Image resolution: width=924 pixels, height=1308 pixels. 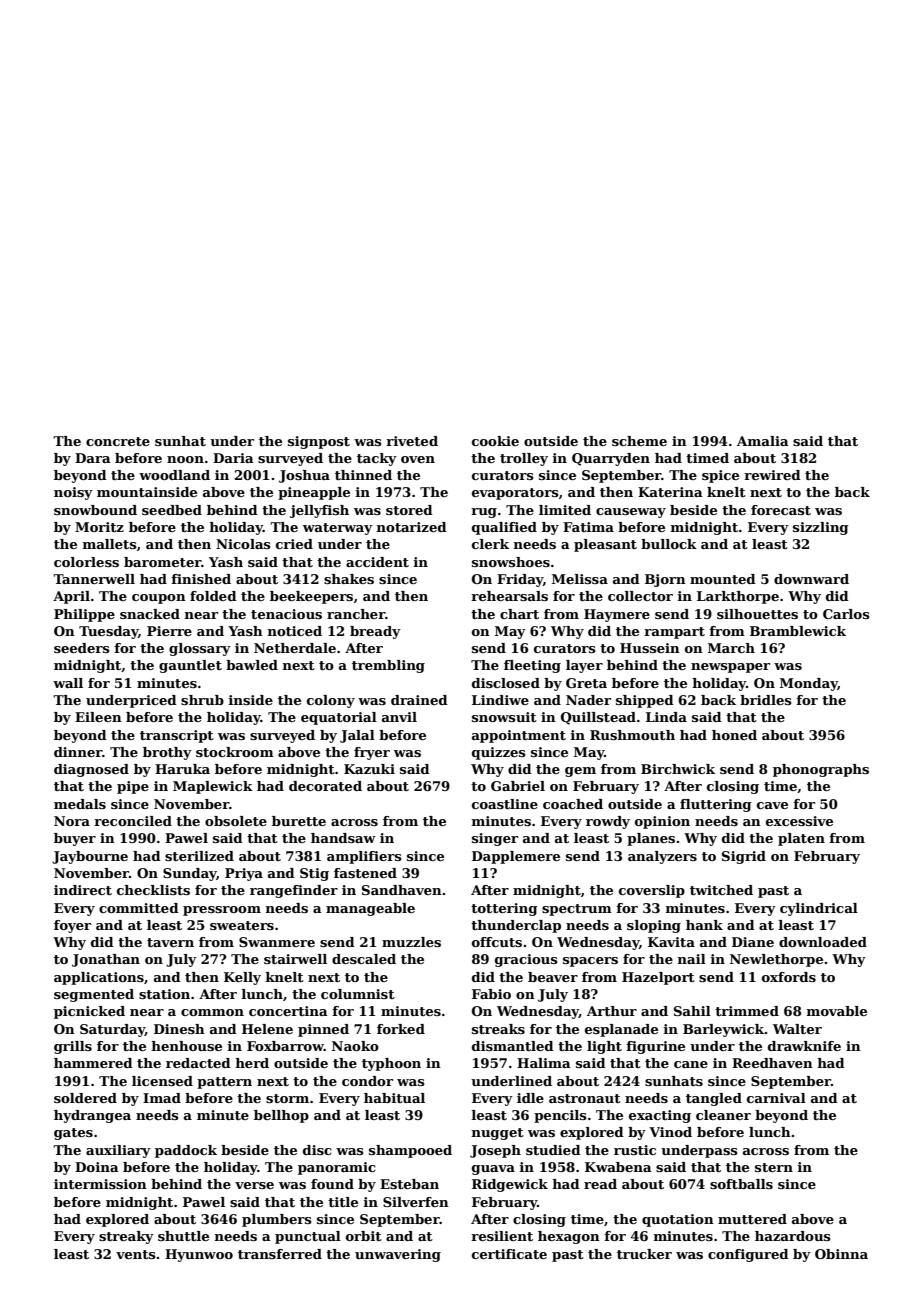 I want to click on Hyunwoo, so click(x=199, y=1255).
